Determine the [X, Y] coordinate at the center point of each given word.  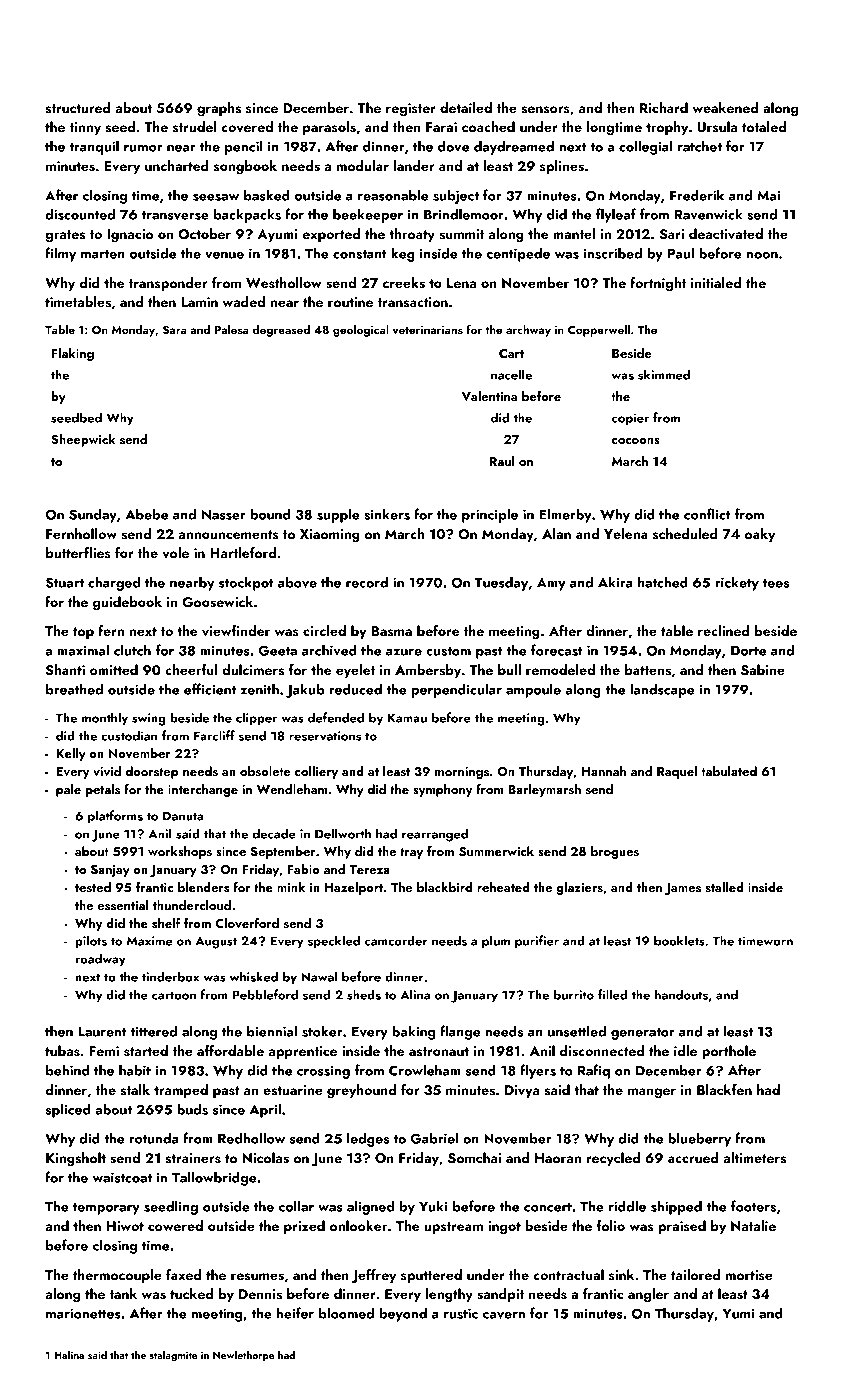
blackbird [444, 887]
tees [776, 583]
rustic [461, 1313]
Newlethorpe [244, 1356]
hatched [663, 582]
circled [324, 630]
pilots [91, 942]
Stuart [65, 582]
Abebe [146, 514]
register [411, 110]
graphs [219, 109]
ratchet [700, 146]
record [367, 582]
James [683, 889]
